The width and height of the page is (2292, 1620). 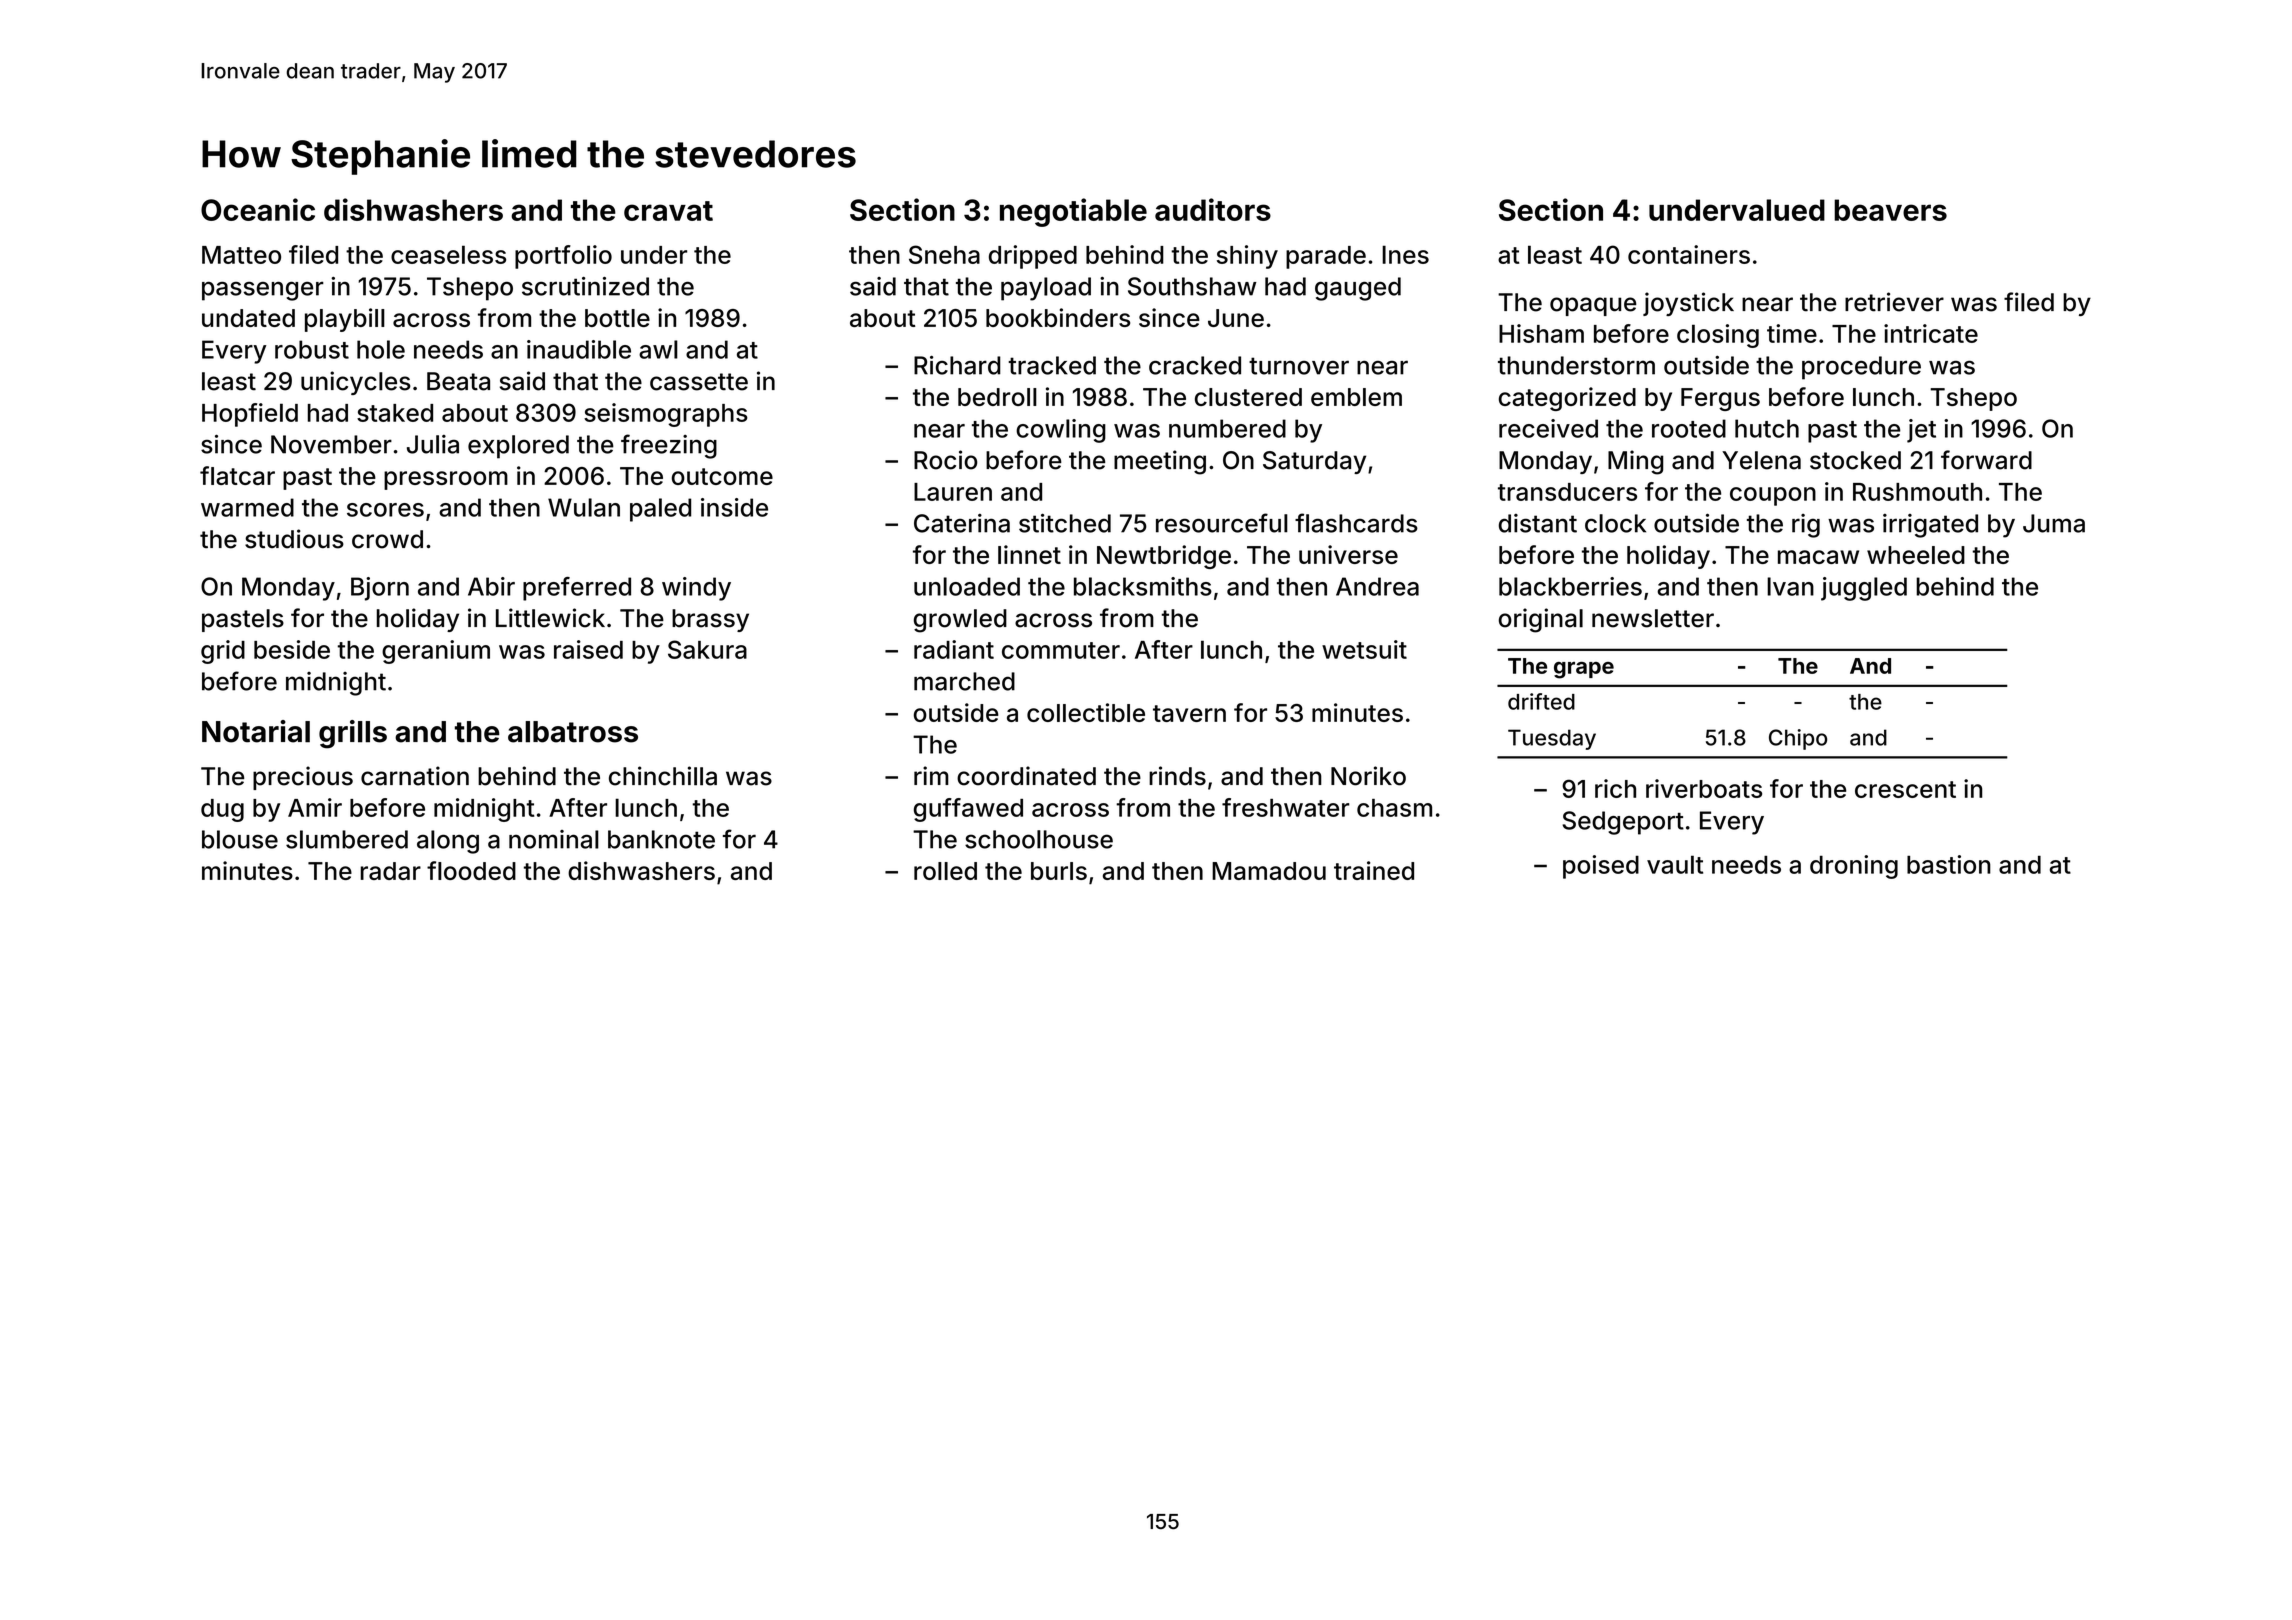 What do you see at coordinates (395, 413) in the page?
I see `staked` at bounding box center [395, 413].
